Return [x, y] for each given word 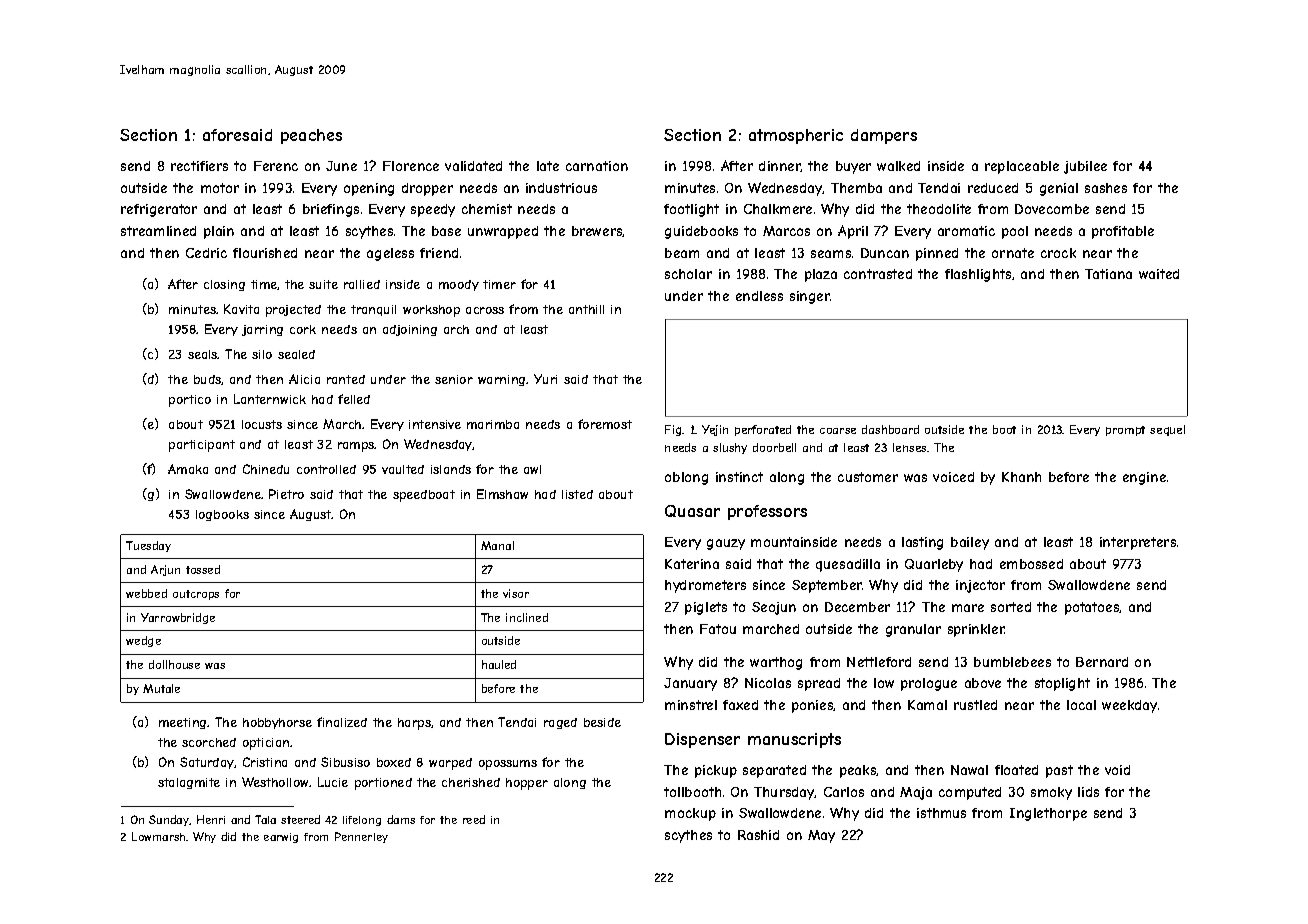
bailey [970, 543]
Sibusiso [345, 762]
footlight [691, 210]
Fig [674, 430]
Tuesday [148, 546]
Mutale [161, 688]
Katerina [692, 564]
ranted [346, 379]
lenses [909, 447]
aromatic [966, 231]
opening [369, 189]
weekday [1129, 706]
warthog [776, 663]
